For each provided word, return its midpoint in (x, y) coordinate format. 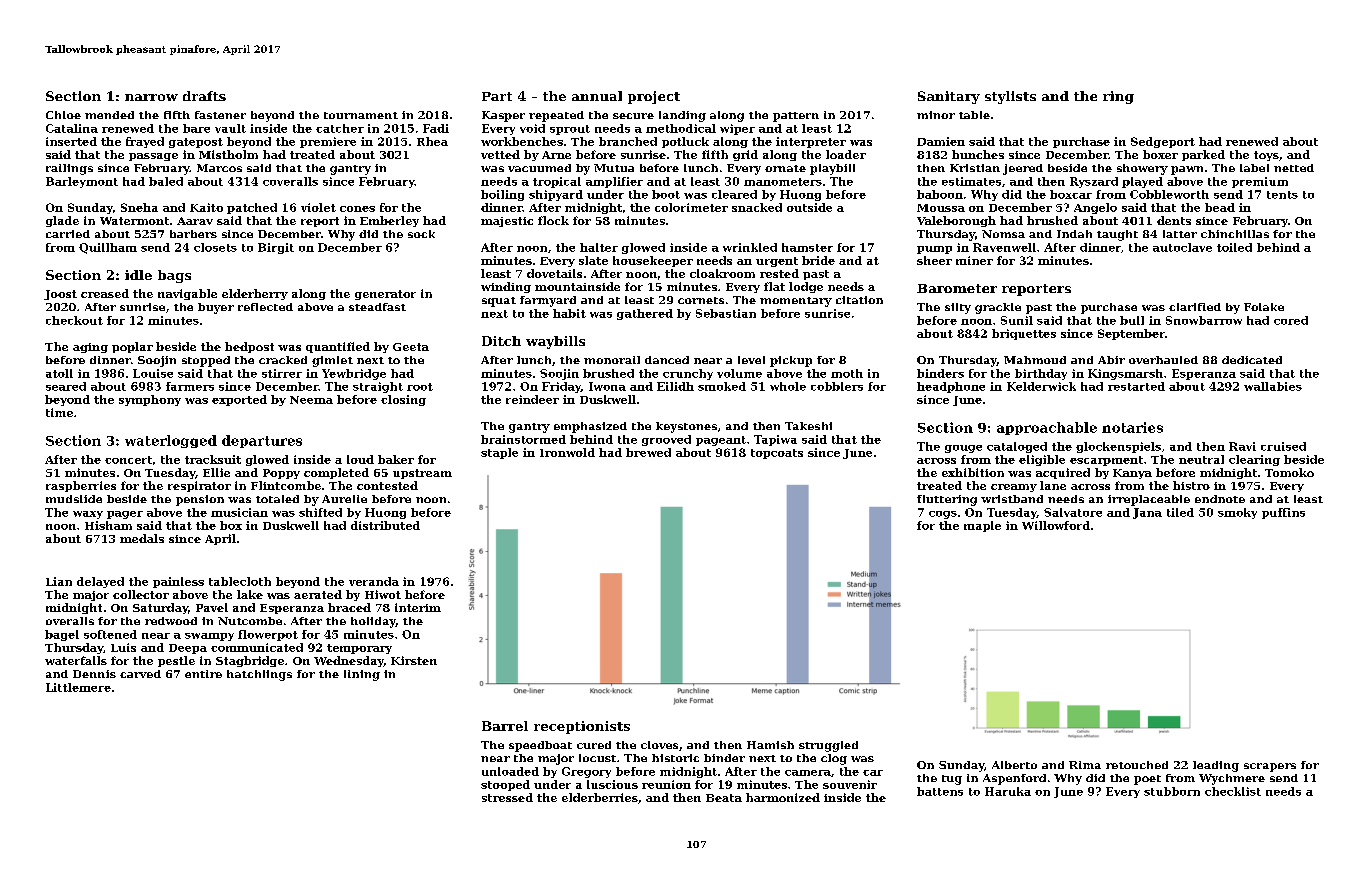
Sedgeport (1163, 142)
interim (418, 607)
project (654, 97)
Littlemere (78, 687)
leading (1216, 766)
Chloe (63, 115)
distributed (385, 525)
